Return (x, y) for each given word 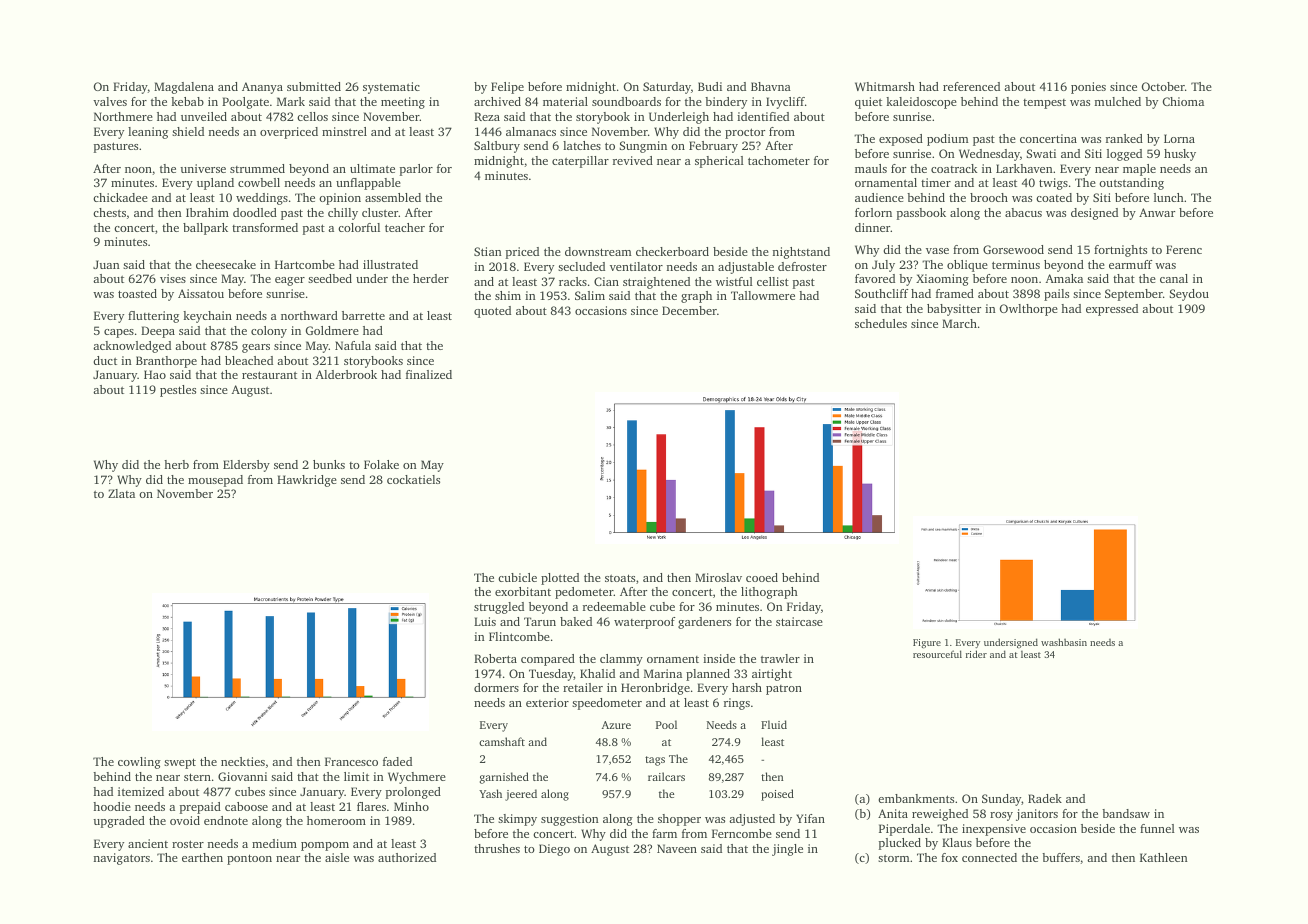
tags (655, 761)
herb (176, 464)
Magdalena (184, 88)
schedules (881, 323)
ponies (1088, 88)
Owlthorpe (1029, 310)
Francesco (351, 761)
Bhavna (771, 86)
